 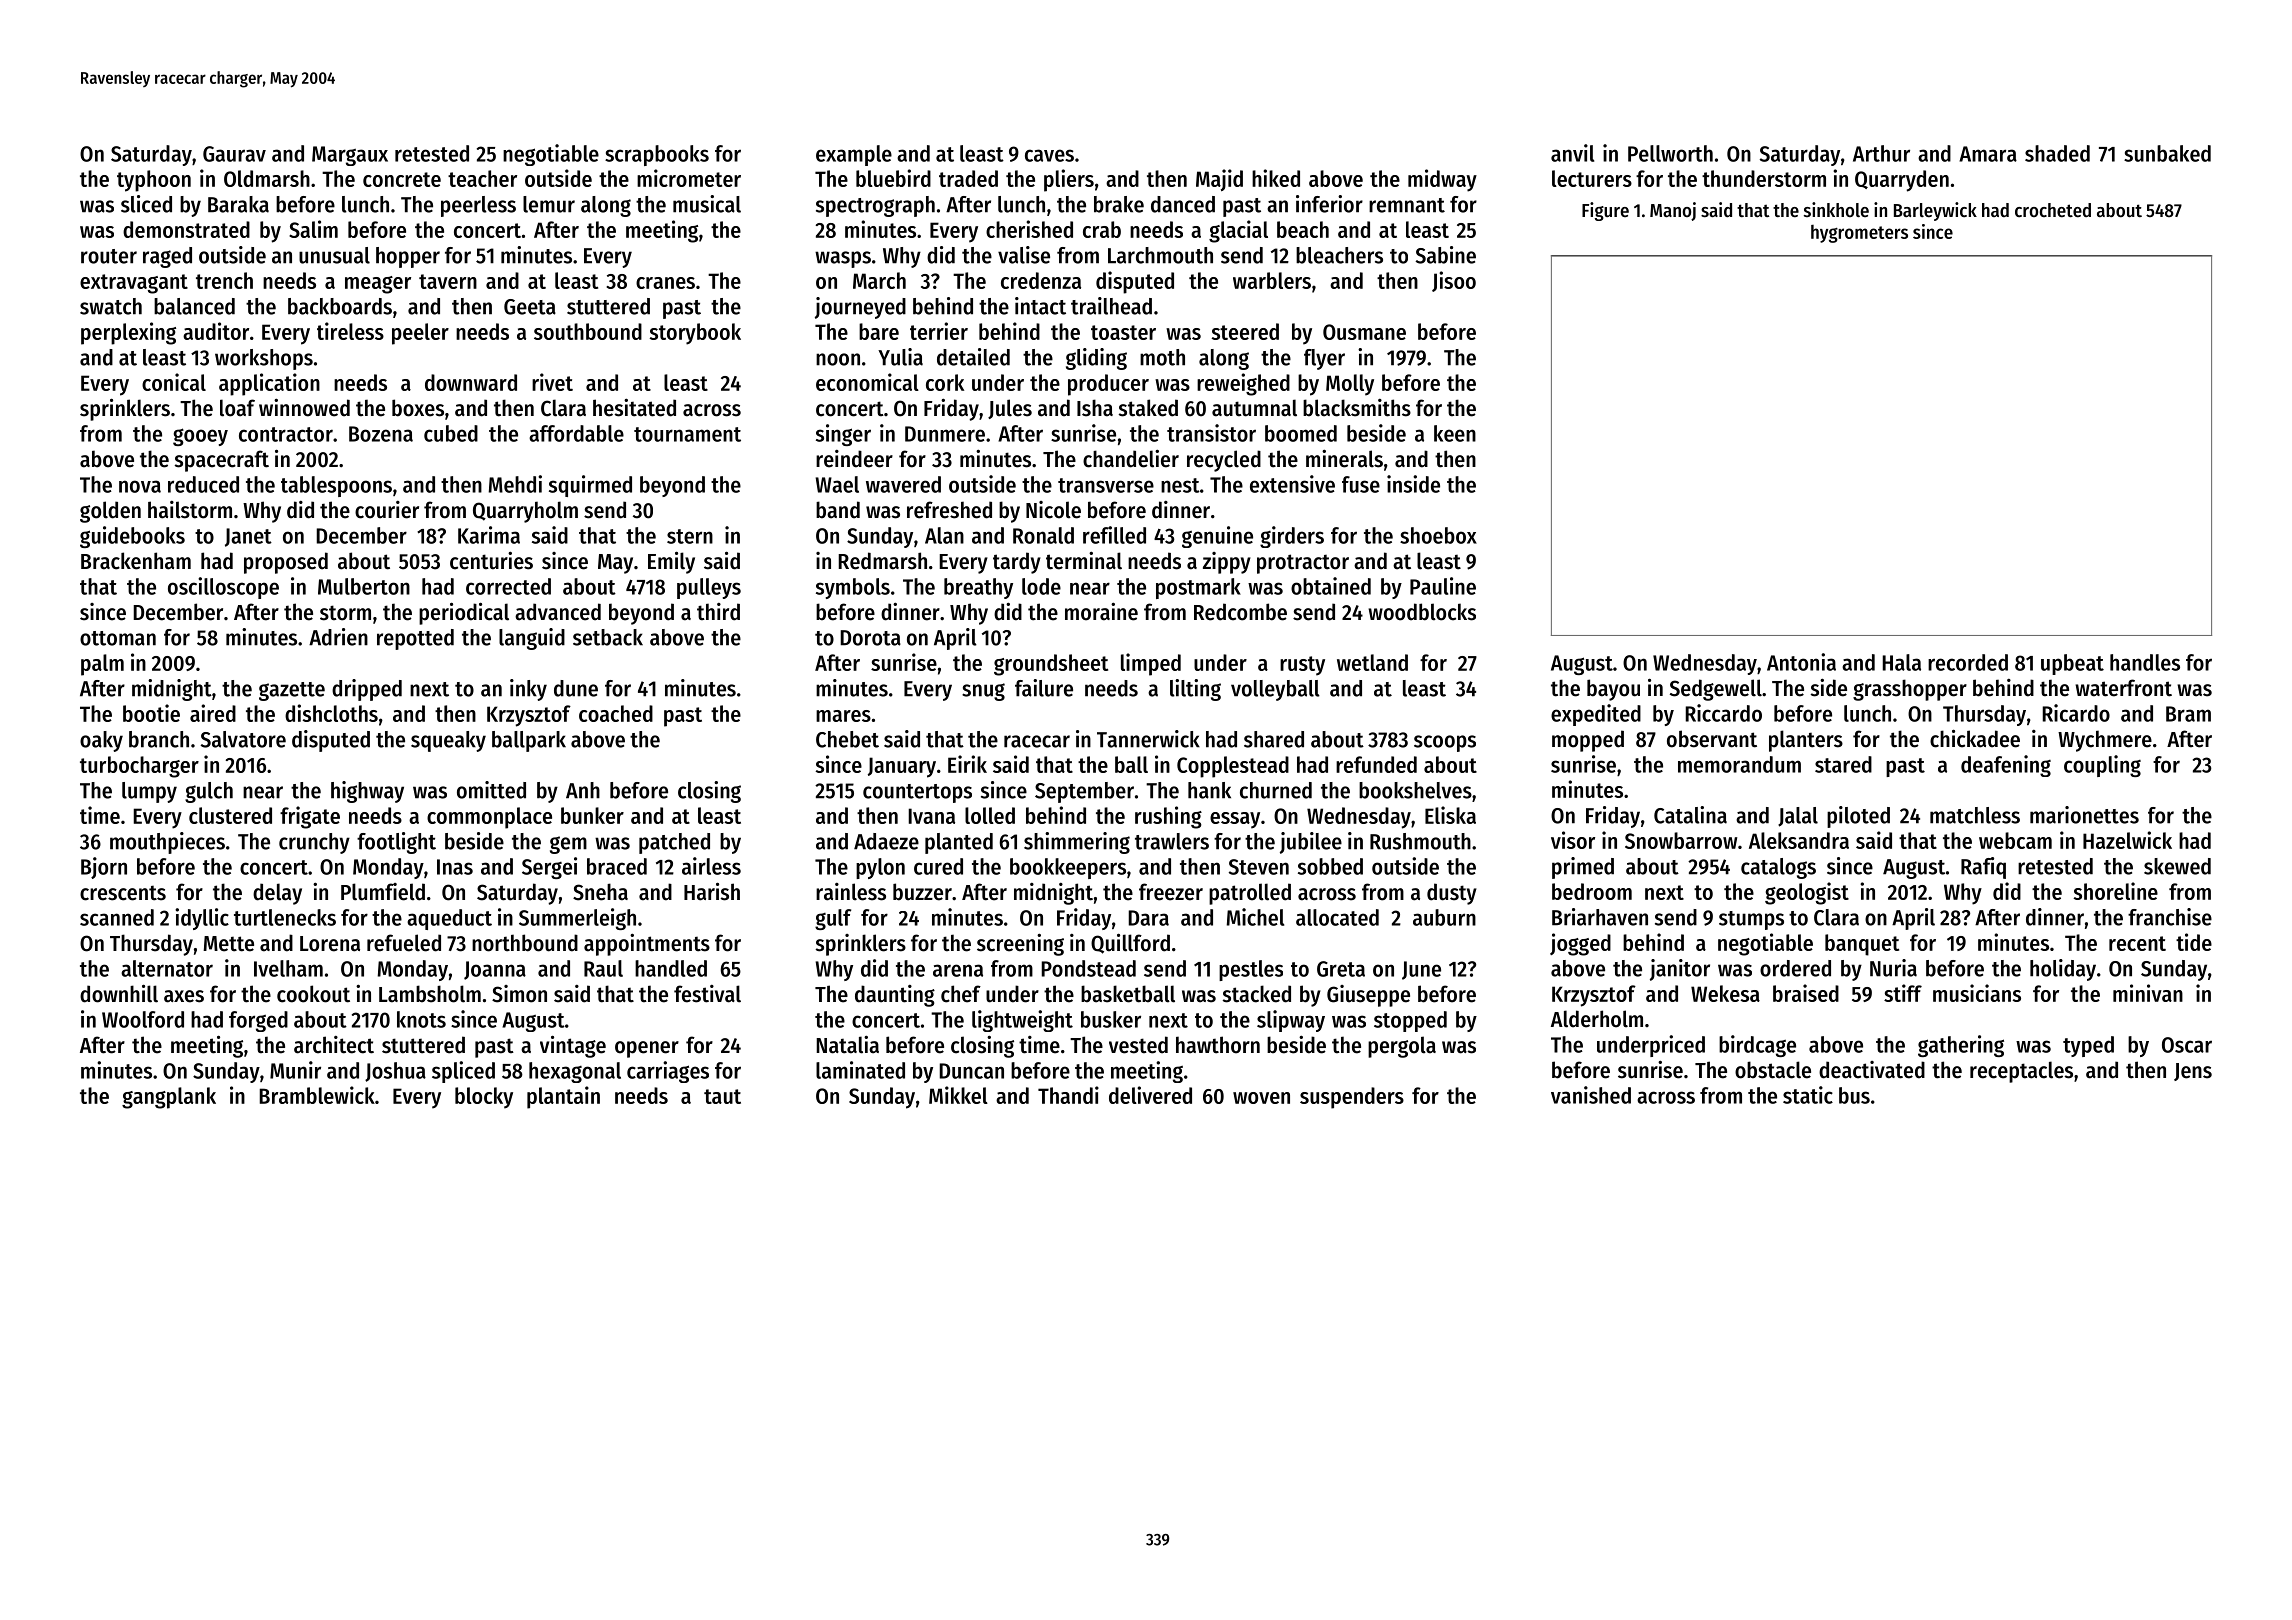 I want to click on micrometer, so click(x=689, y=178).
